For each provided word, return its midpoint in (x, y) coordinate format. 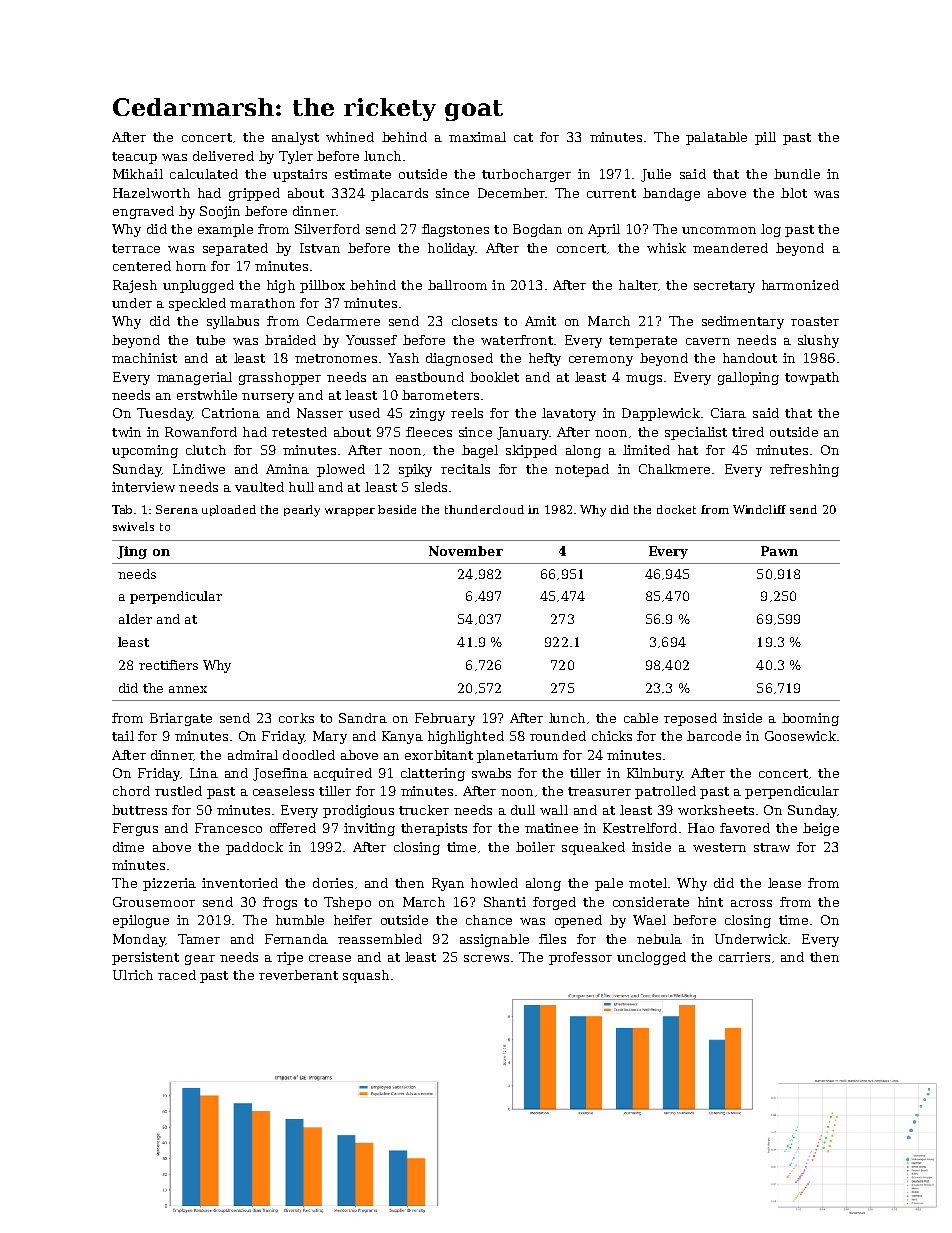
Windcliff (759, 509)
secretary (724, 287)
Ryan (448, 884)
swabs (491, 773)
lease (784, 883)
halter (638, 285)
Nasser (320, 413)
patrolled (665, 792)
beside (397, 509)
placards (399, 194)
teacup (134, 158)
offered (293, 828)
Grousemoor (154, 902)
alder (135, 619)
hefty (545, 359)
